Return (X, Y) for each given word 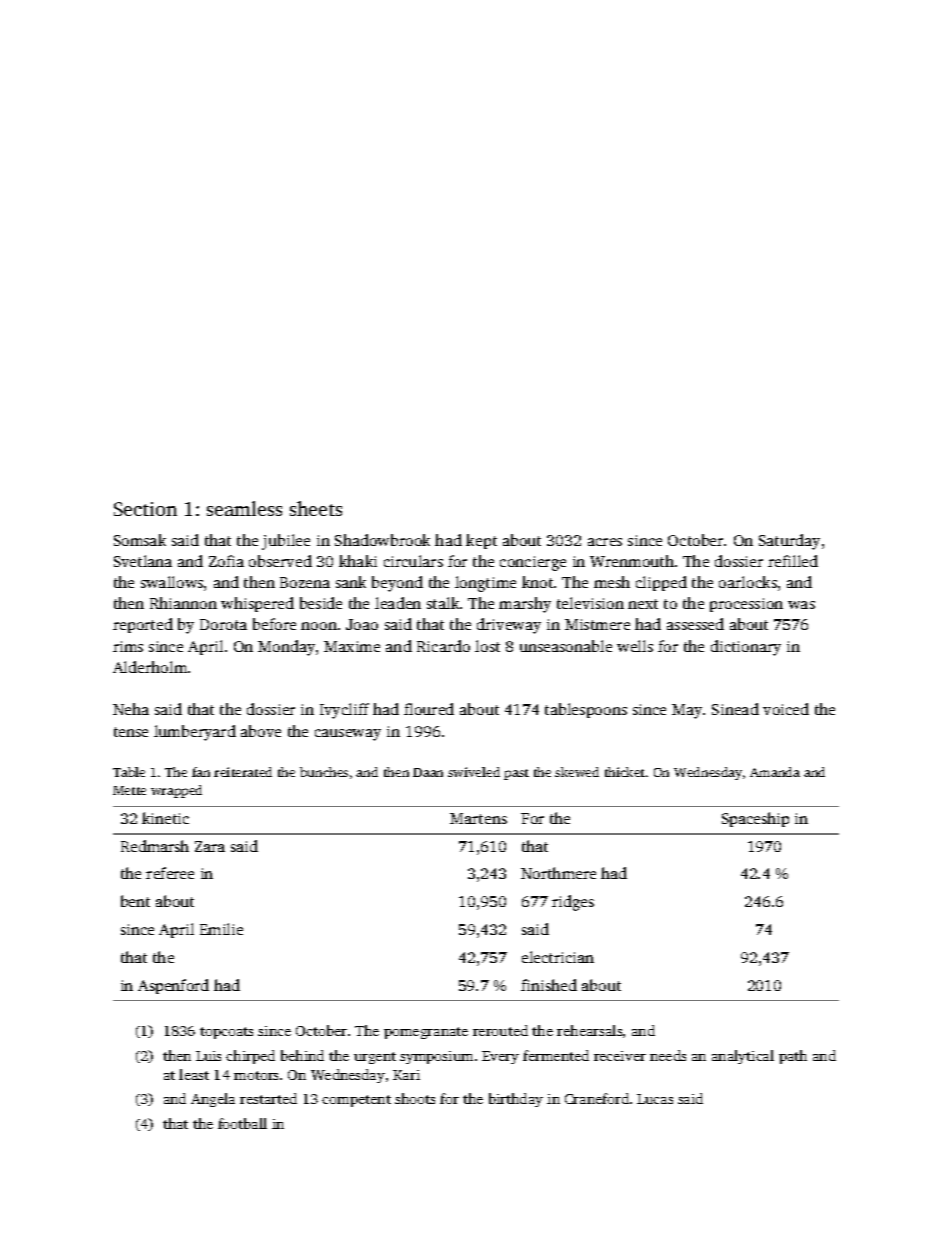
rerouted (500, 1030)
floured (429, 709)
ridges (573, 903)
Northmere (558, 873)
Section (145, 509)
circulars (413, 561)
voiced (786, 709)
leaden (398, 603)
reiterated (243, 772)
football (242, 1123)
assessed (695, 624)
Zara (210, 846)
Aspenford (173, 986)
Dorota (223, 624)
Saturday (789, 542)
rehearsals (589, 1030)
